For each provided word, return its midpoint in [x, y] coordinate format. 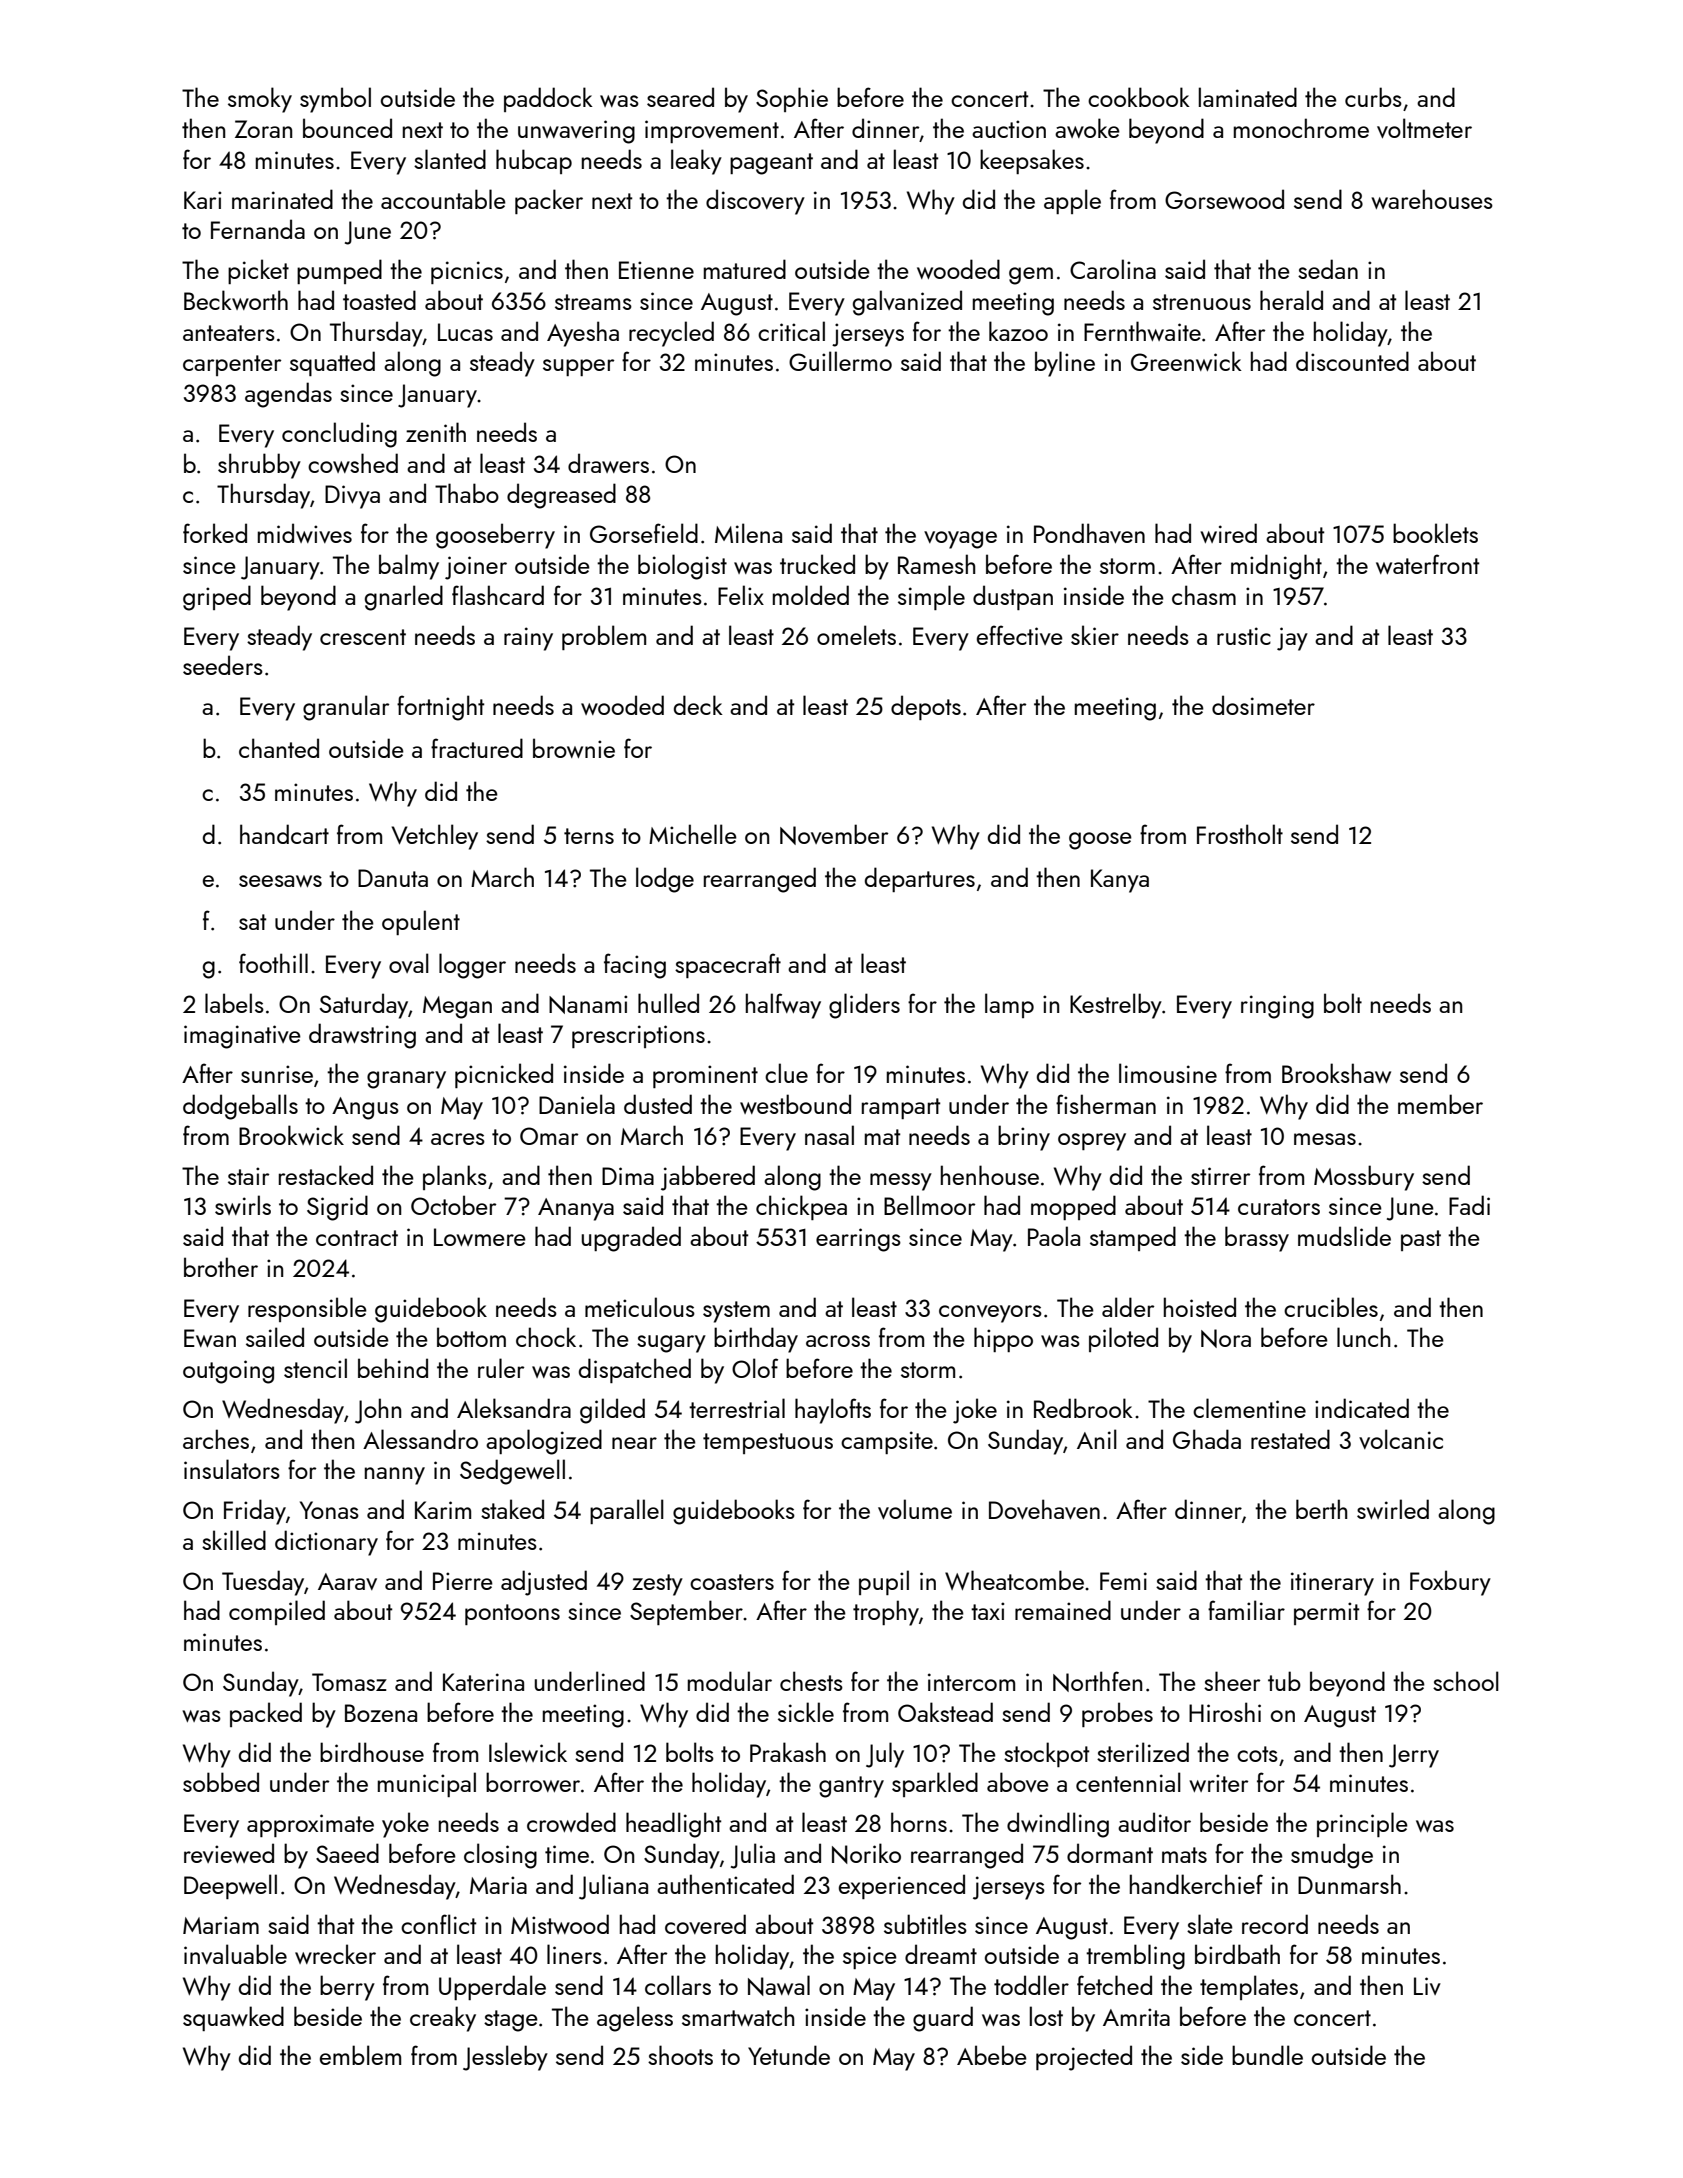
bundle [1267, 2055]
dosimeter [1263, 705]
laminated [1248, 97]
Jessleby [505, 2058]
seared [680, 97]
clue [786, 1073]
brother [221, 1267]
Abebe [992, 2055]
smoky [260, 100]
